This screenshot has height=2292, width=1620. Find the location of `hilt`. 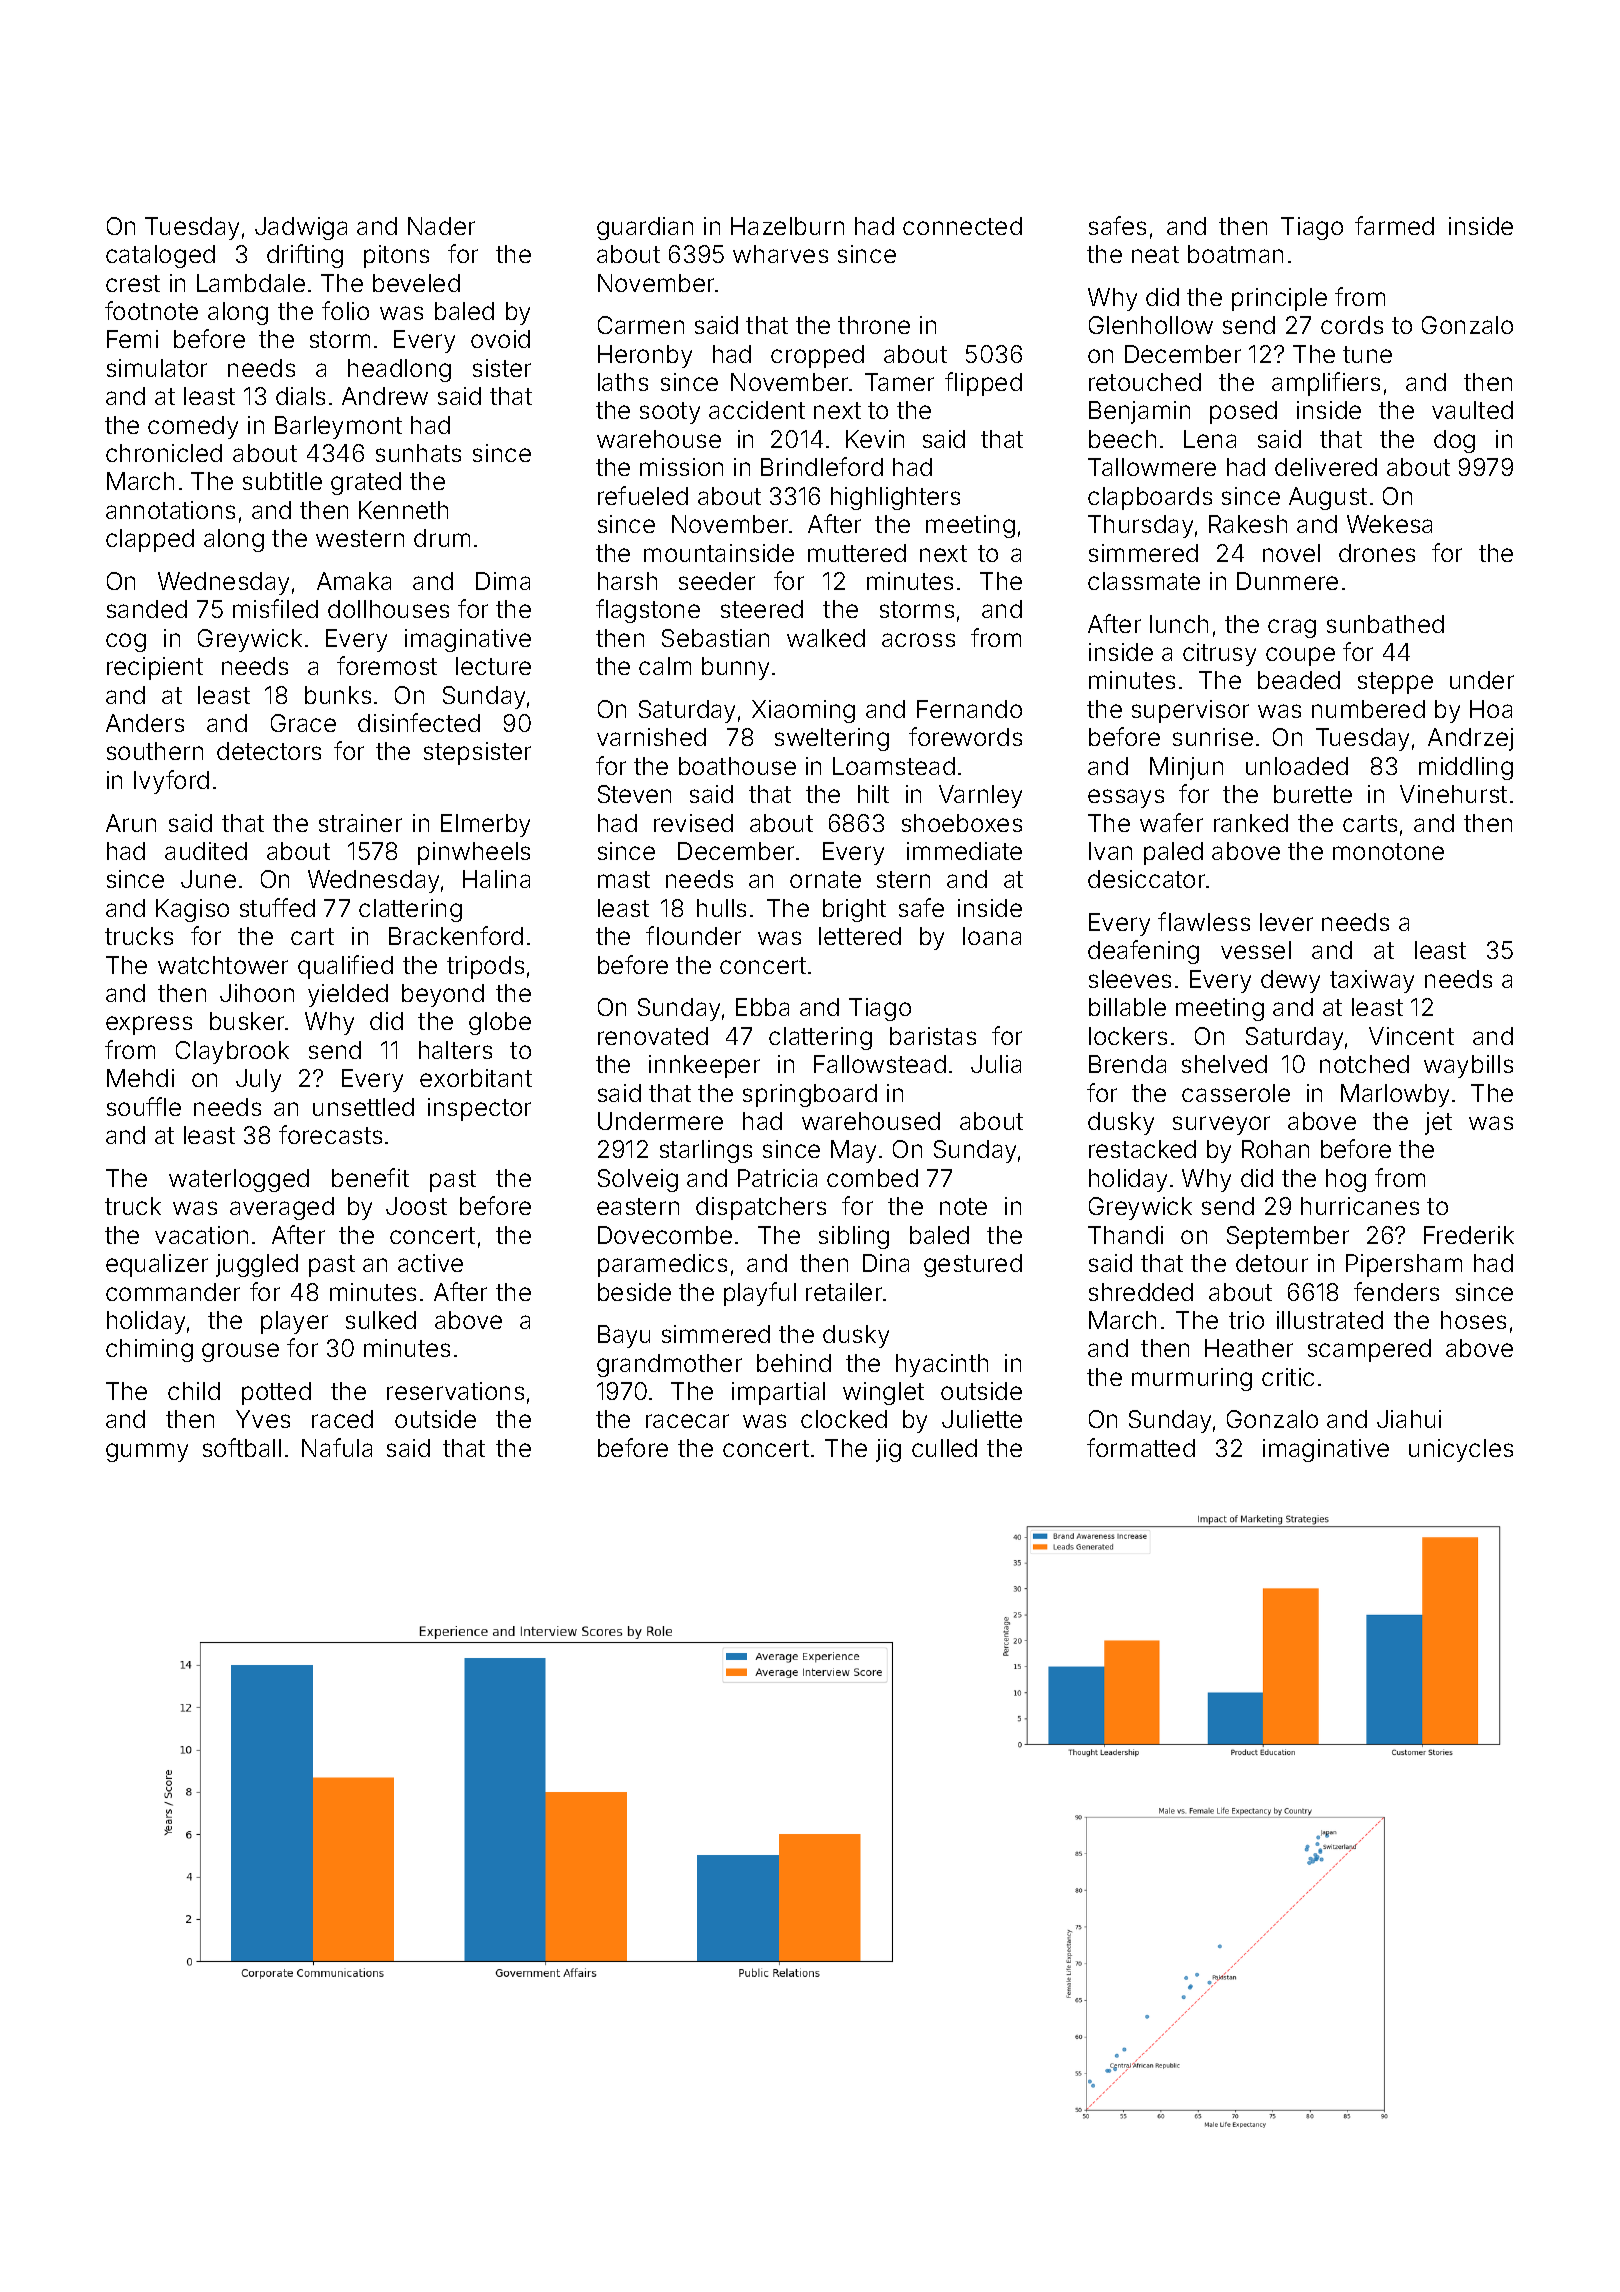

hilt is located at coordinates (873, 794).
